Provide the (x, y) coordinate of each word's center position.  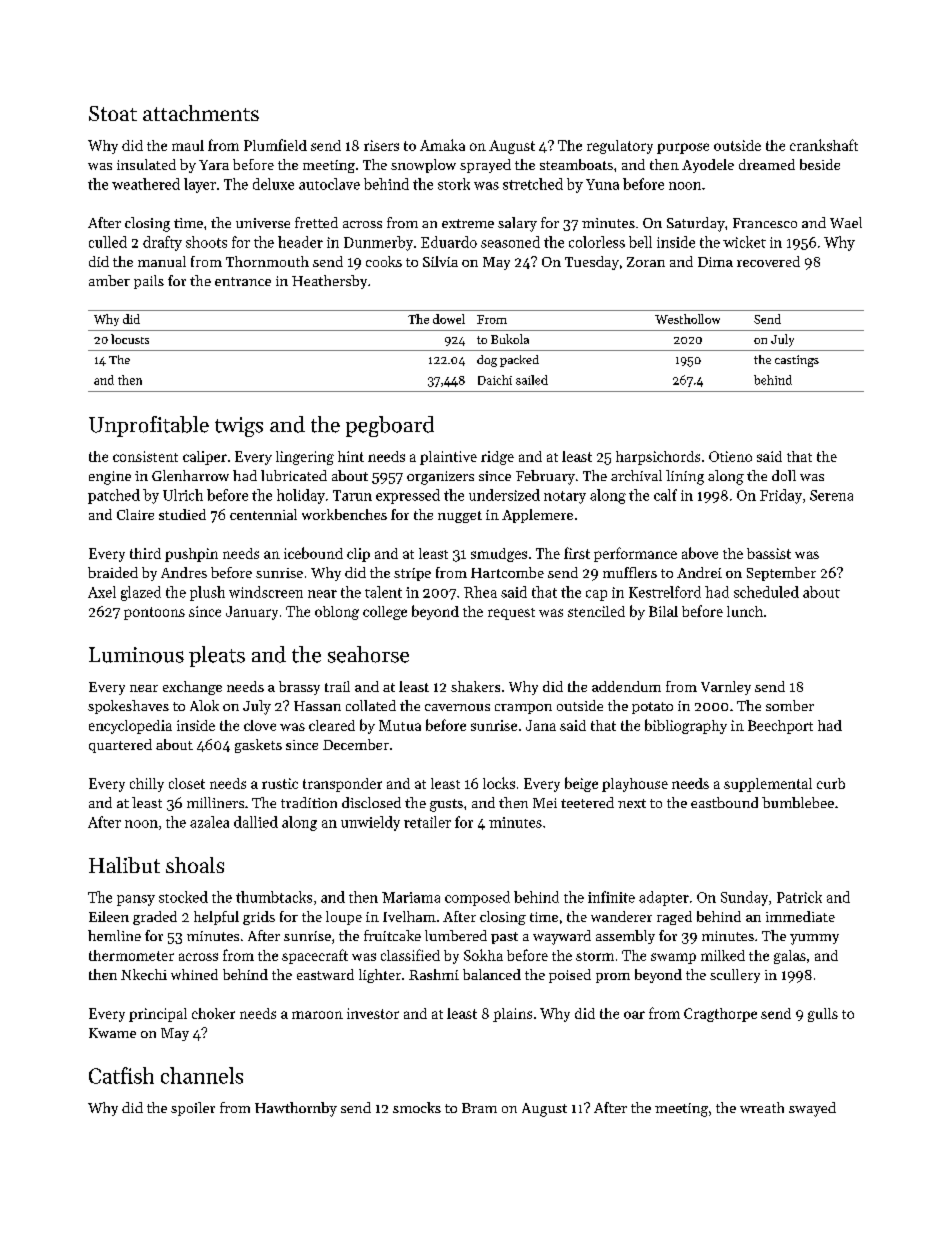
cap (596, 595)
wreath (762, 1107)
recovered (768, 261)
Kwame (112, 1033)
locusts (130, 339)
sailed (532, 380)
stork (454, 184)
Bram (479, 1108)
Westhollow (687, 319)
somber (790, 705)
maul (188, 145)
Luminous (136, 655)
